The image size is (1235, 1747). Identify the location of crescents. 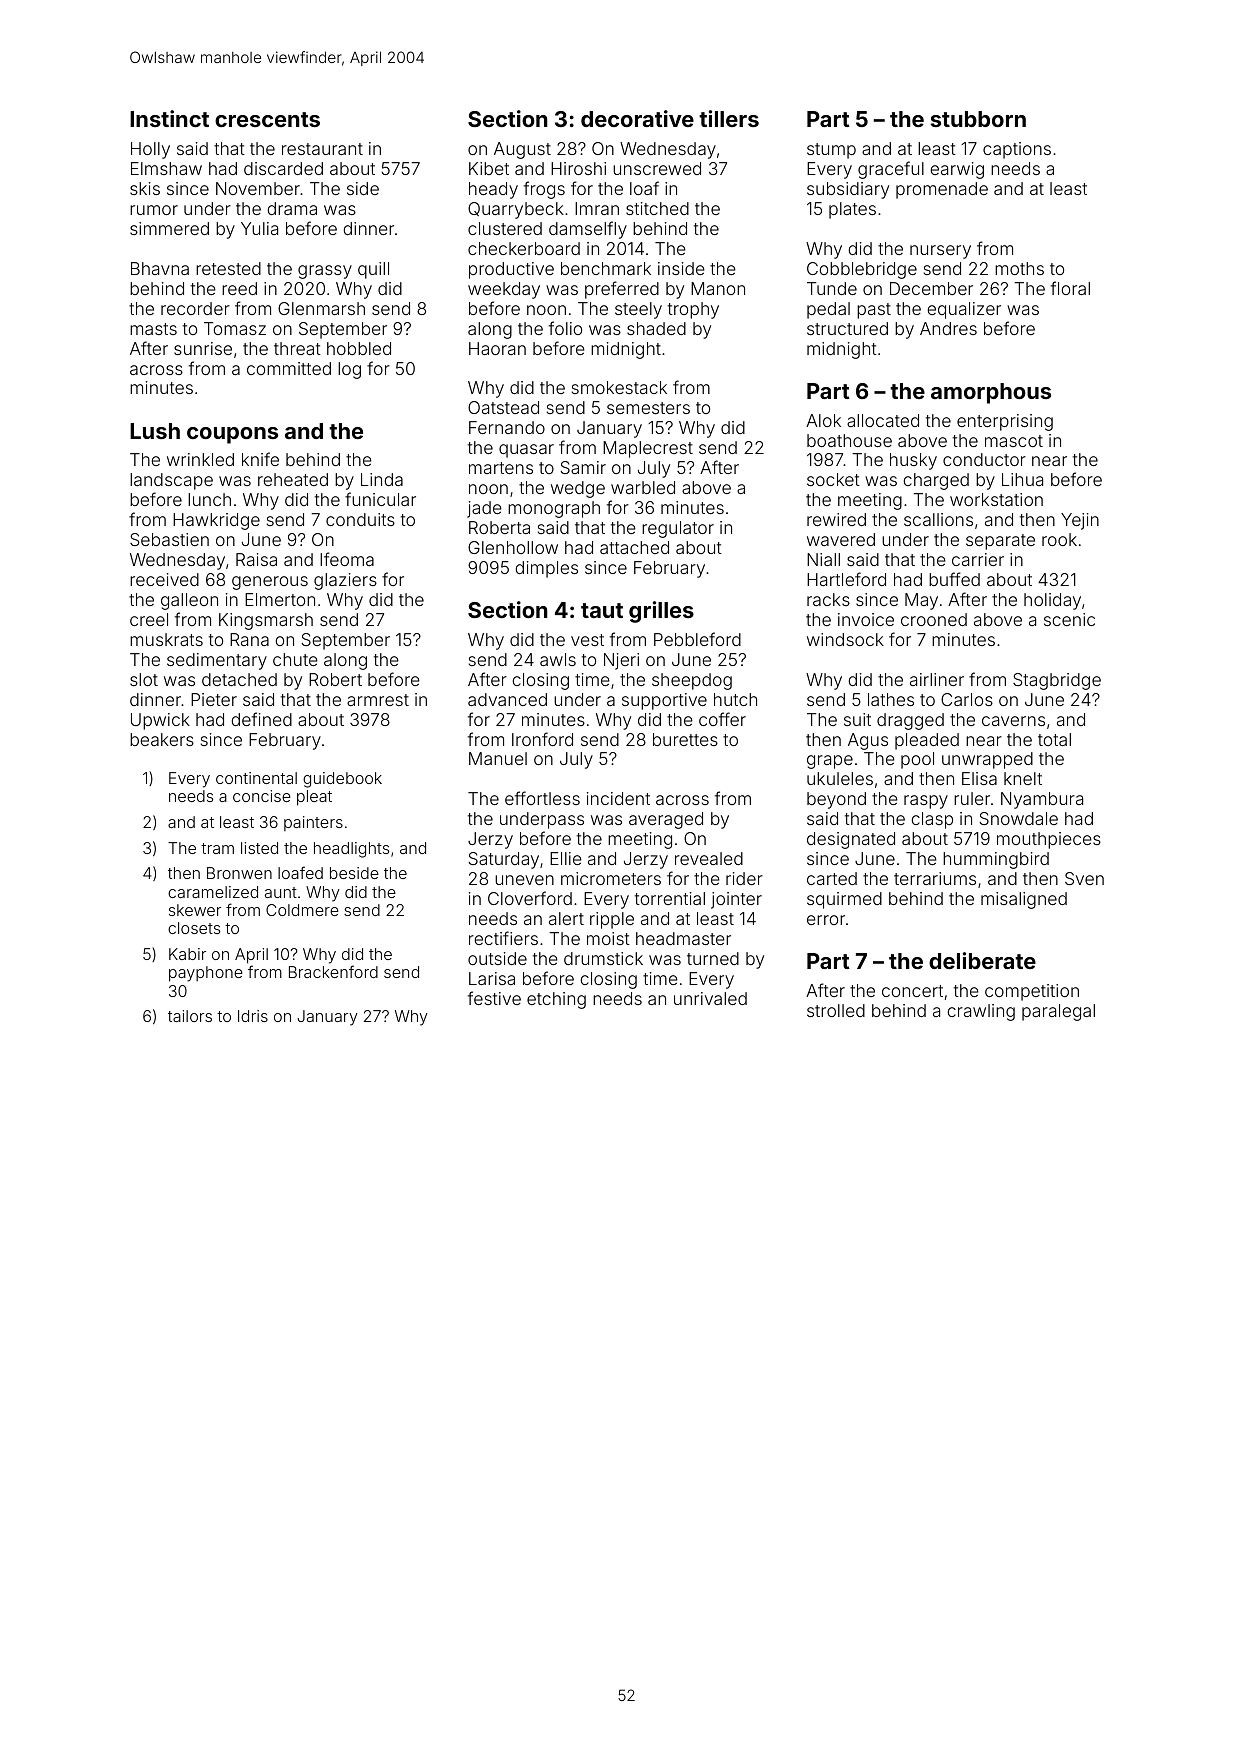
(267, 119).
